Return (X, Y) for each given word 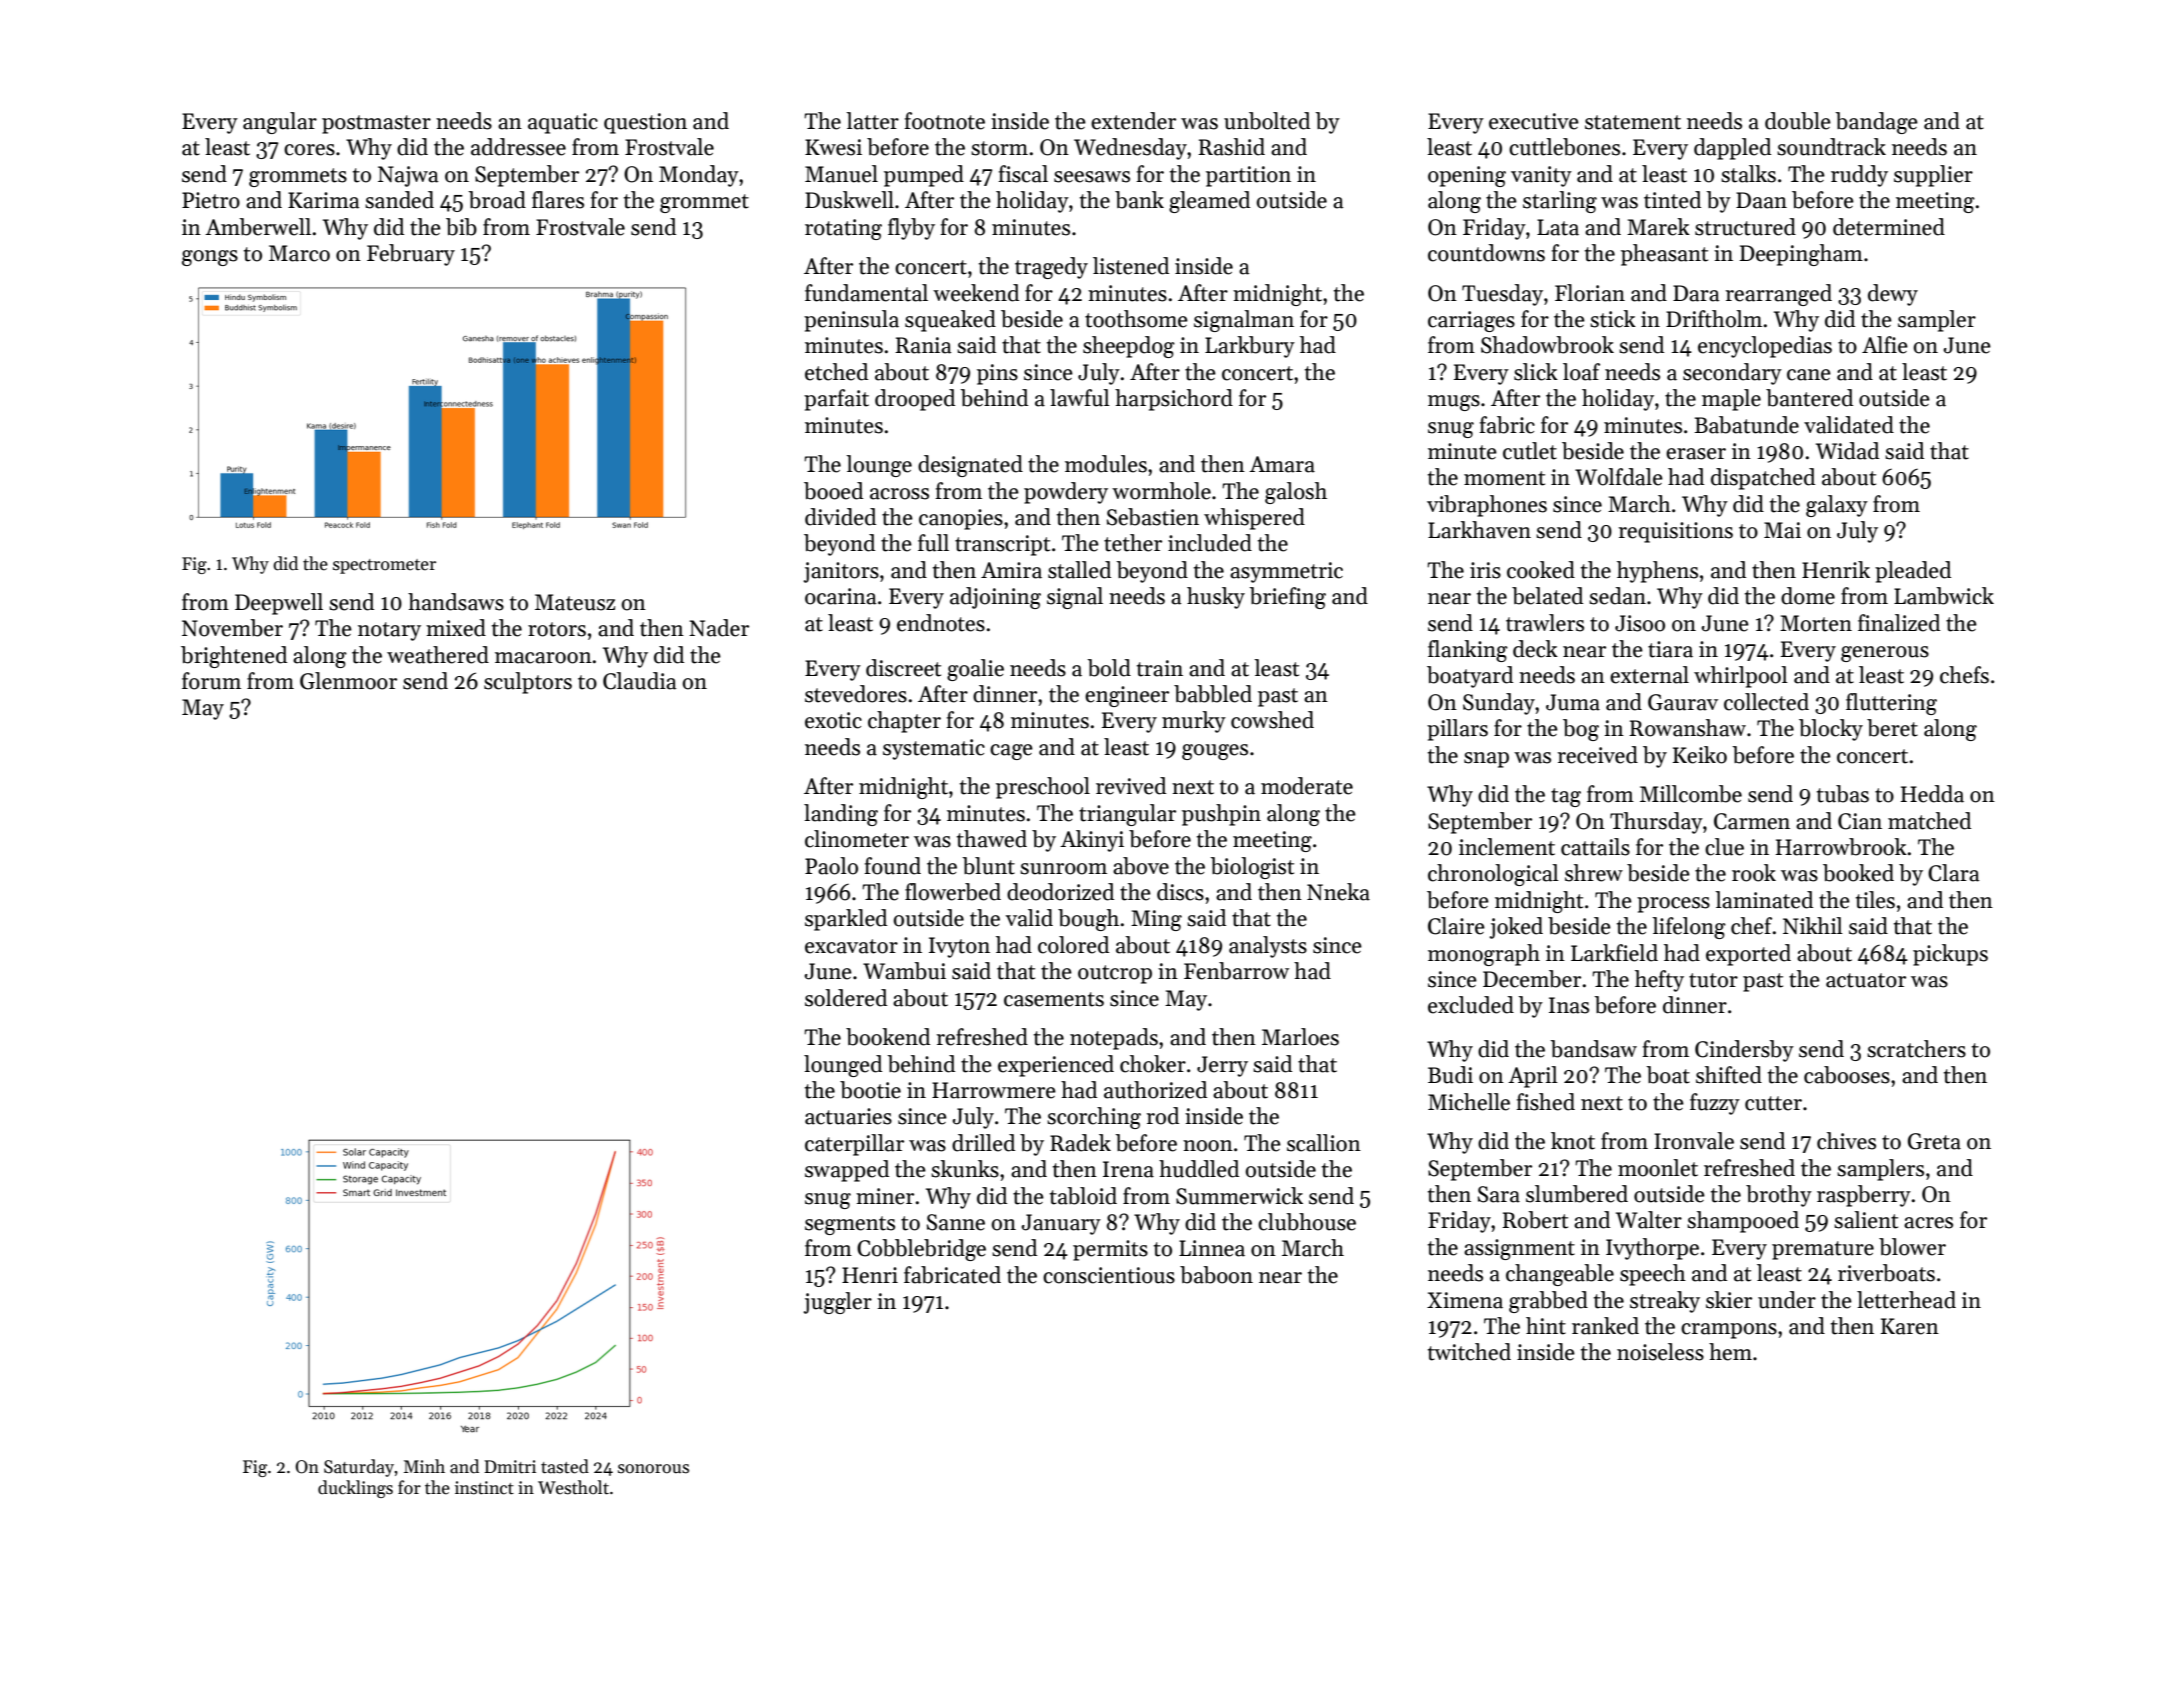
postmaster (376, 124)
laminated (1764, 900)
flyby (911, 229)
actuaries (848, 1116)
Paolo (831, 866)
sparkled (846, 920)
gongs (210, 258)
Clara (1954, 873)
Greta (1934, 1141)
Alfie (1885, 345)
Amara (1282, 464)
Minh (424, 1466)
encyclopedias (1765, 347)
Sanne (956, 1222)
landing (841, 815)
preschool (1043, 788)
